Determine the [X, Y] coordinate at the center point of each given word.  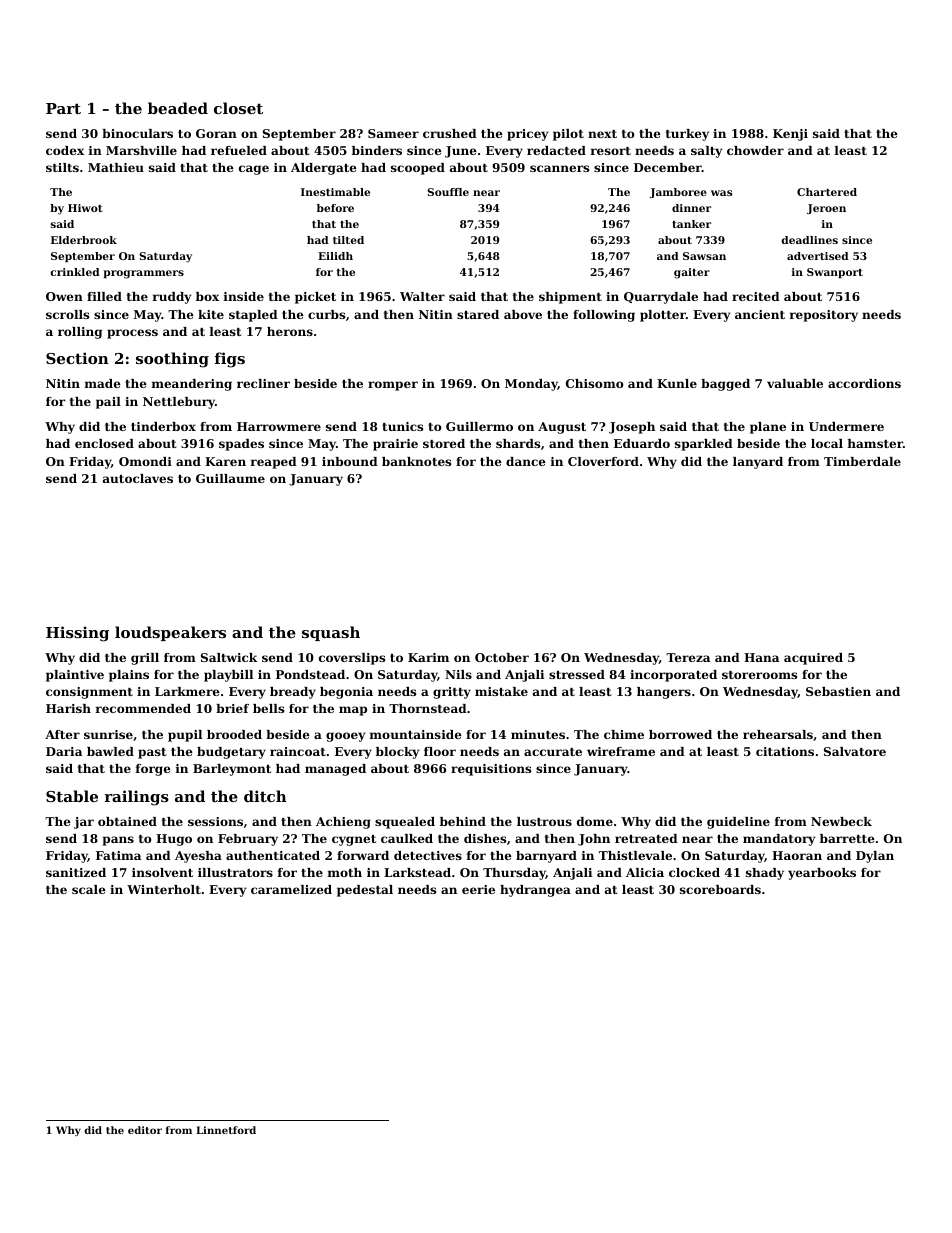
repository [824, 316]
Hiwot [85, 208]
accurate [553, 752]
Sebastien [838, 691]
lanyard [758, 463]
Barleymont [232, 770]
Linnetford [226, 1130]
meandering [192, 385]
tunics [402, 426]
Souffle [448, 192]
